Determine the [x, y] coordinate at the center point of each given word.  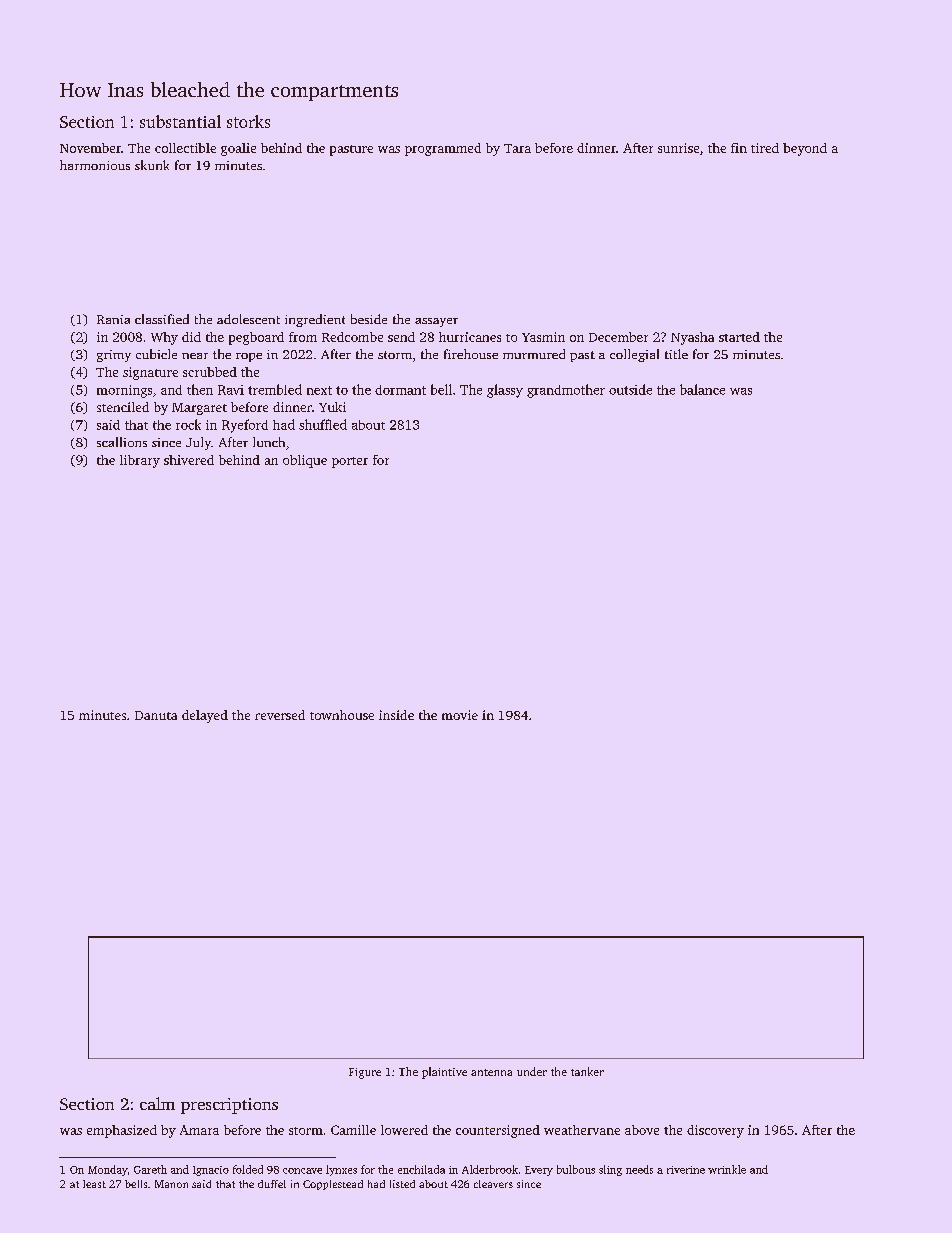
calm [157, 1103]
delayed [205, 716]
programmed [443, 149]
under [532, 1071]
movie [460, 715]
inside [396, 715]
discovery [715, 1131]
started [739, 337]
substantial [180, 121]
